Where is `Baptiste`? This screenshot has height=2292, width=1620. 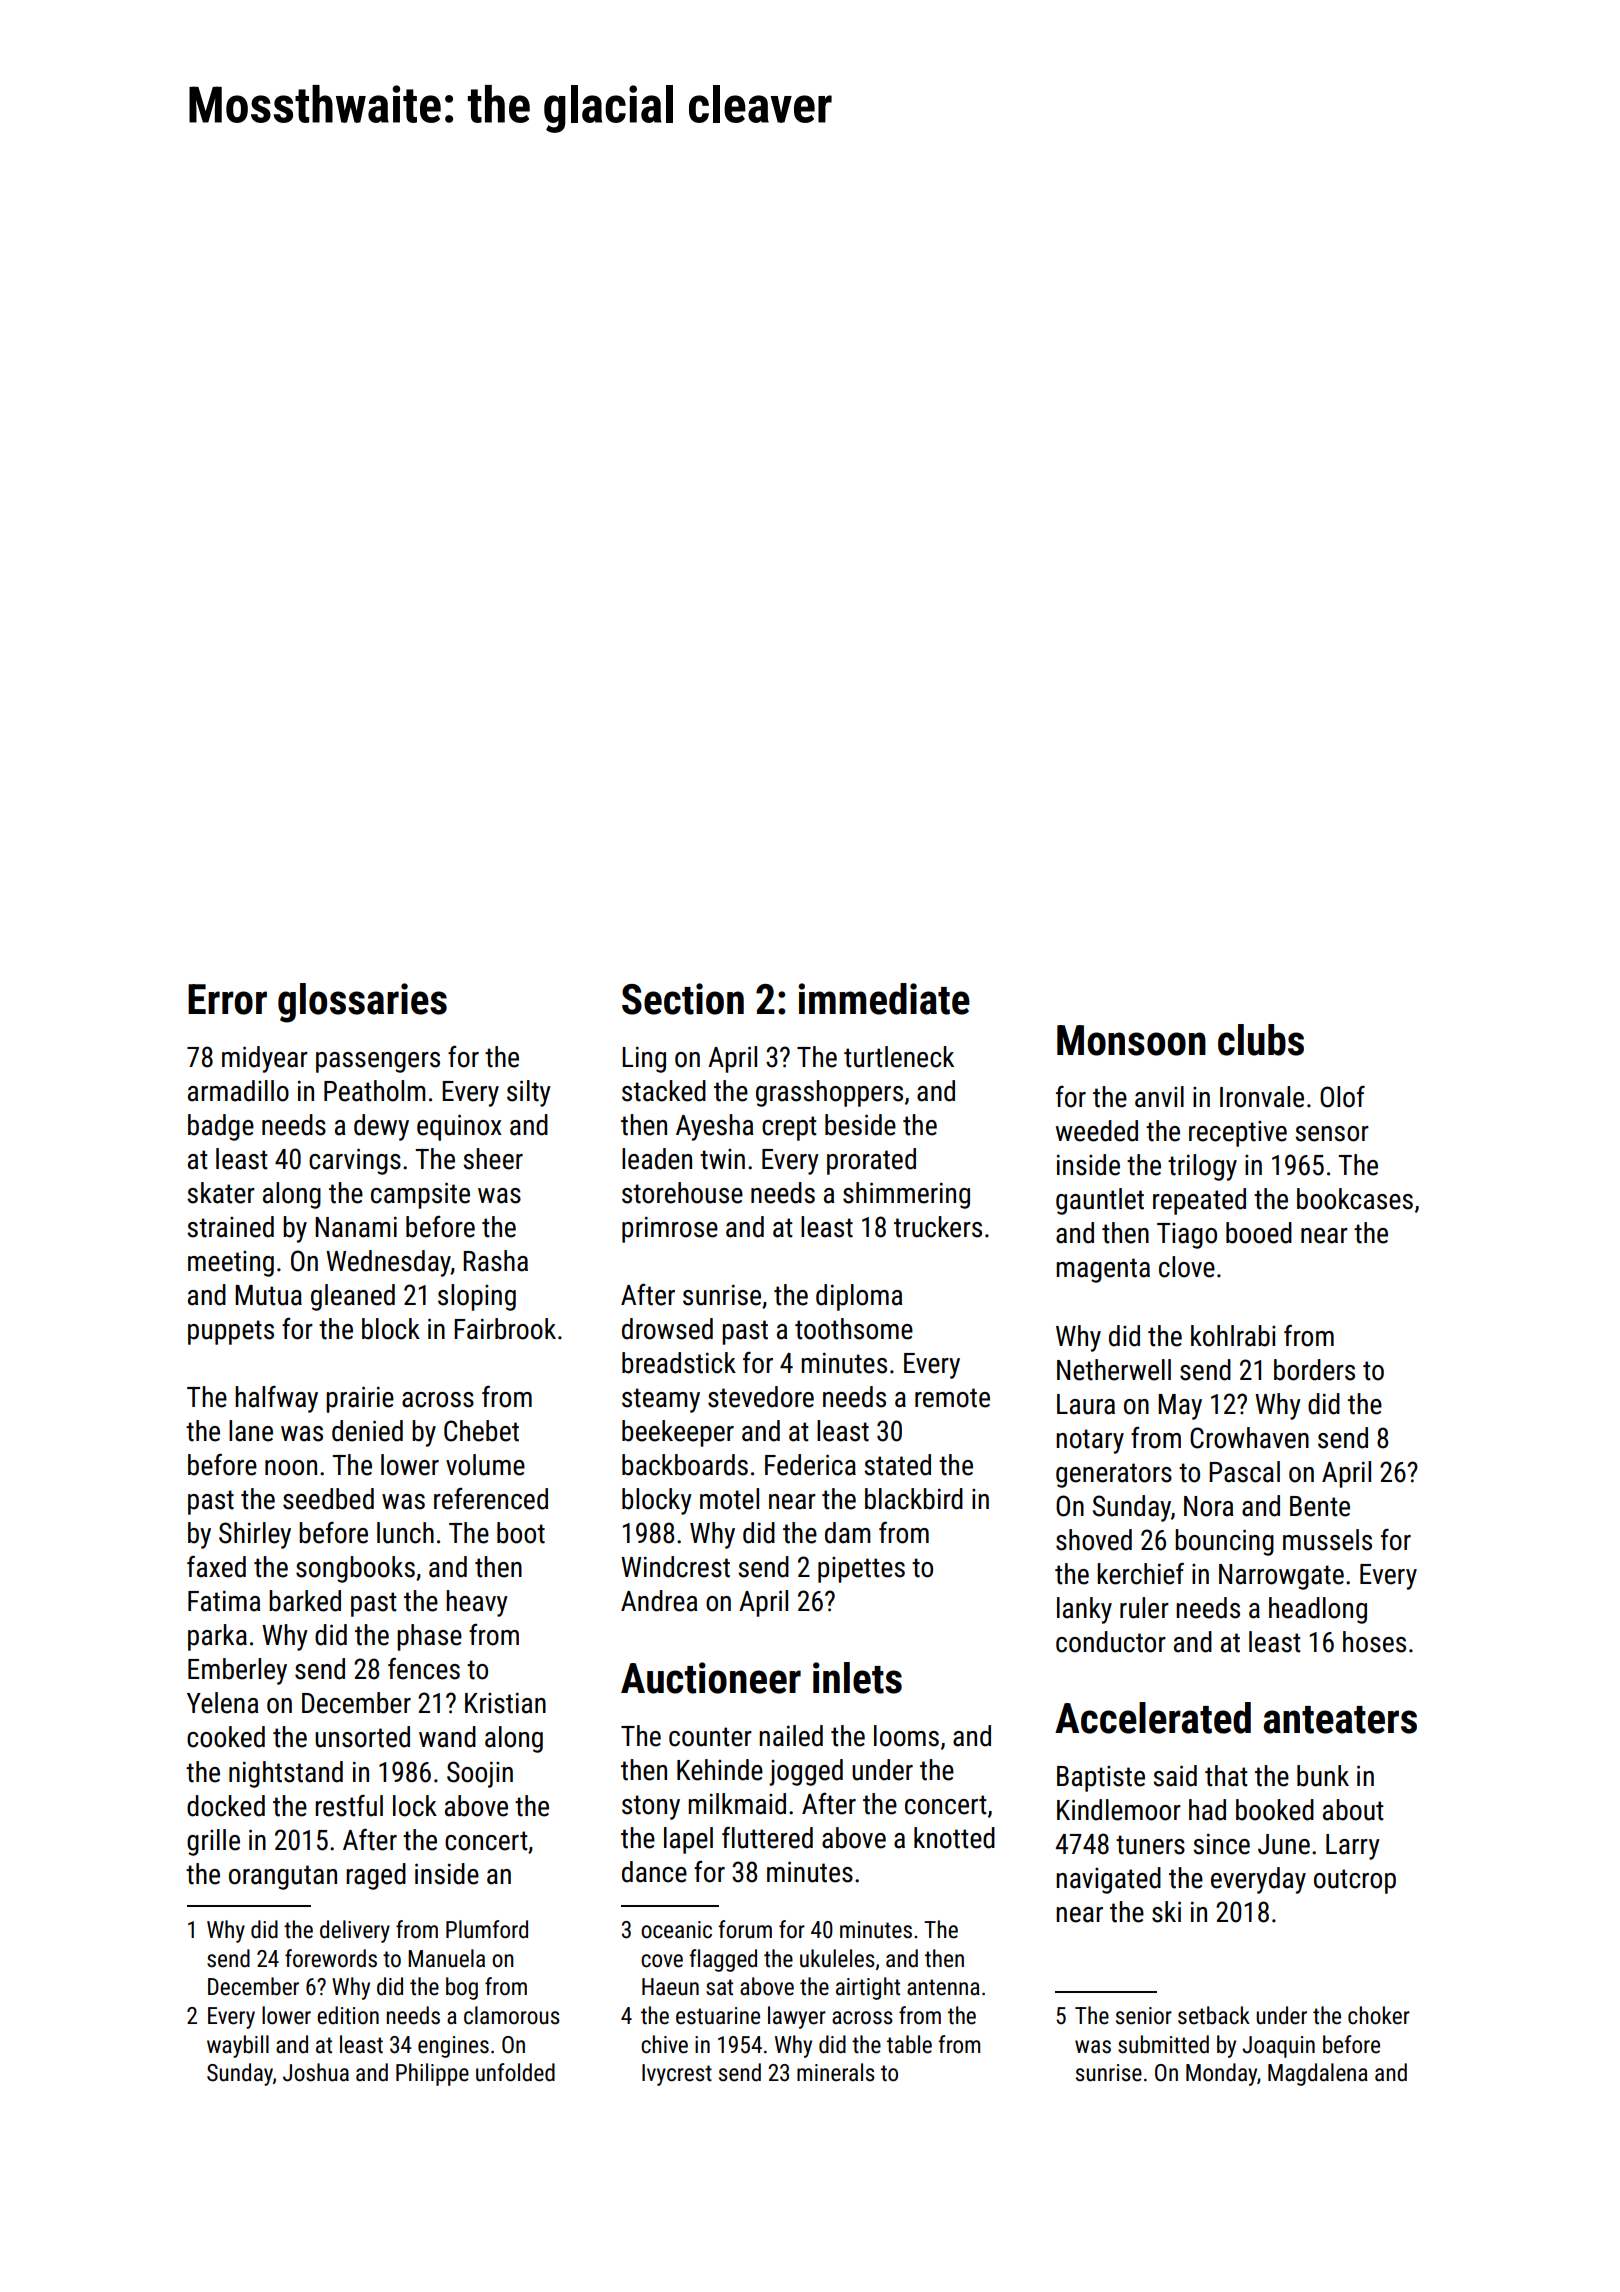
Baptiste is located at coordinates (1101, 1779).
